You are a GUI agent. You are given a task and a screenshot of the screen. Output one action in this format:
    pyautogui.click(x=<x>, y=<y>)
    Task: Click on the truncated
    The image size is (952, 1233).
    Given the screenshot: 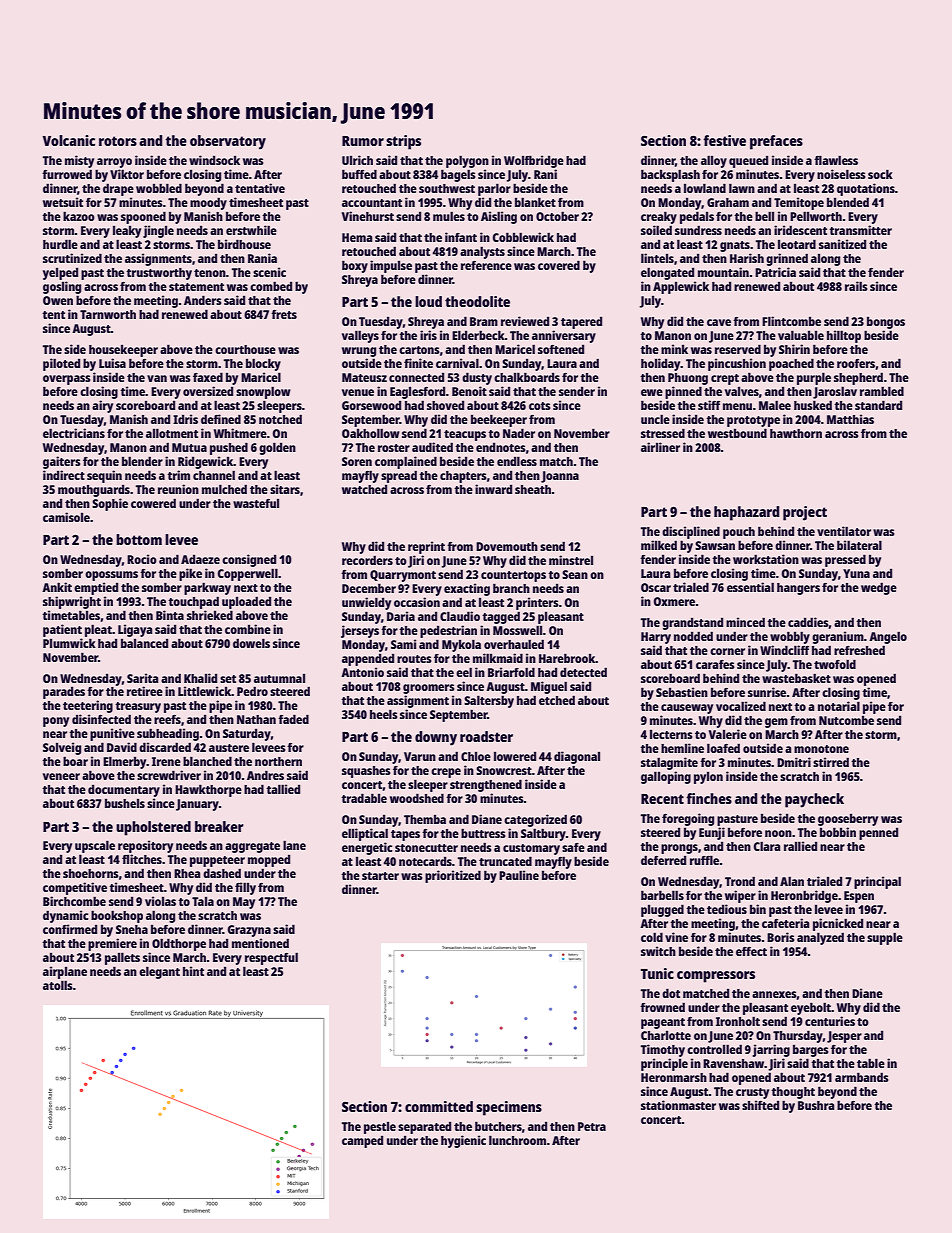 What is the action you would take?
    pyautogui.click(x=505, y=861)
